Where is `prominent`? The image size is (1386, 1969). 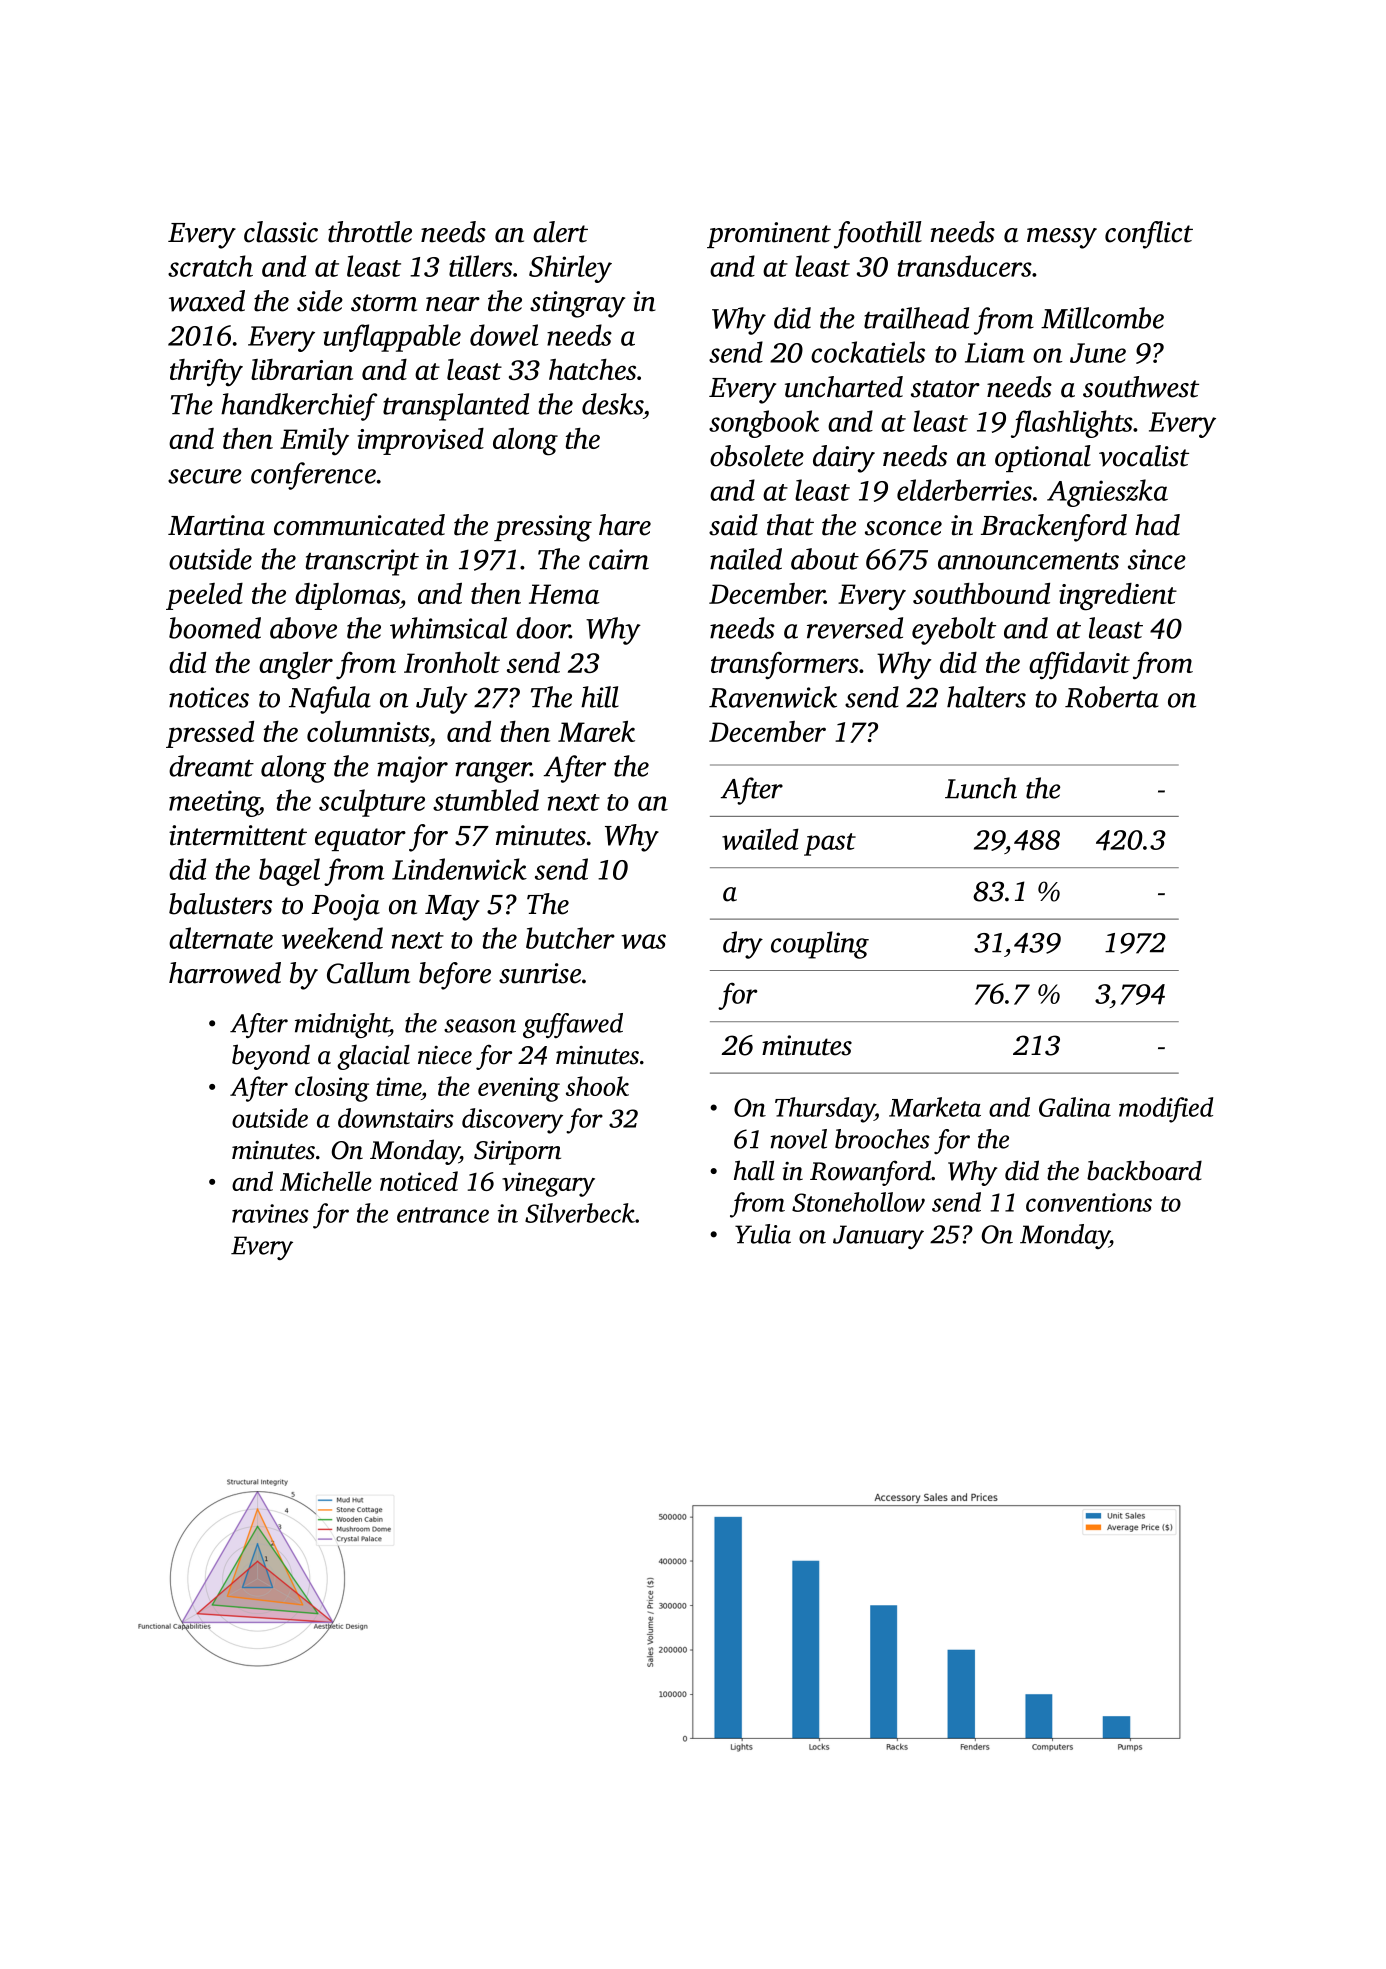 prominent is located at coordinates (769, 235).
